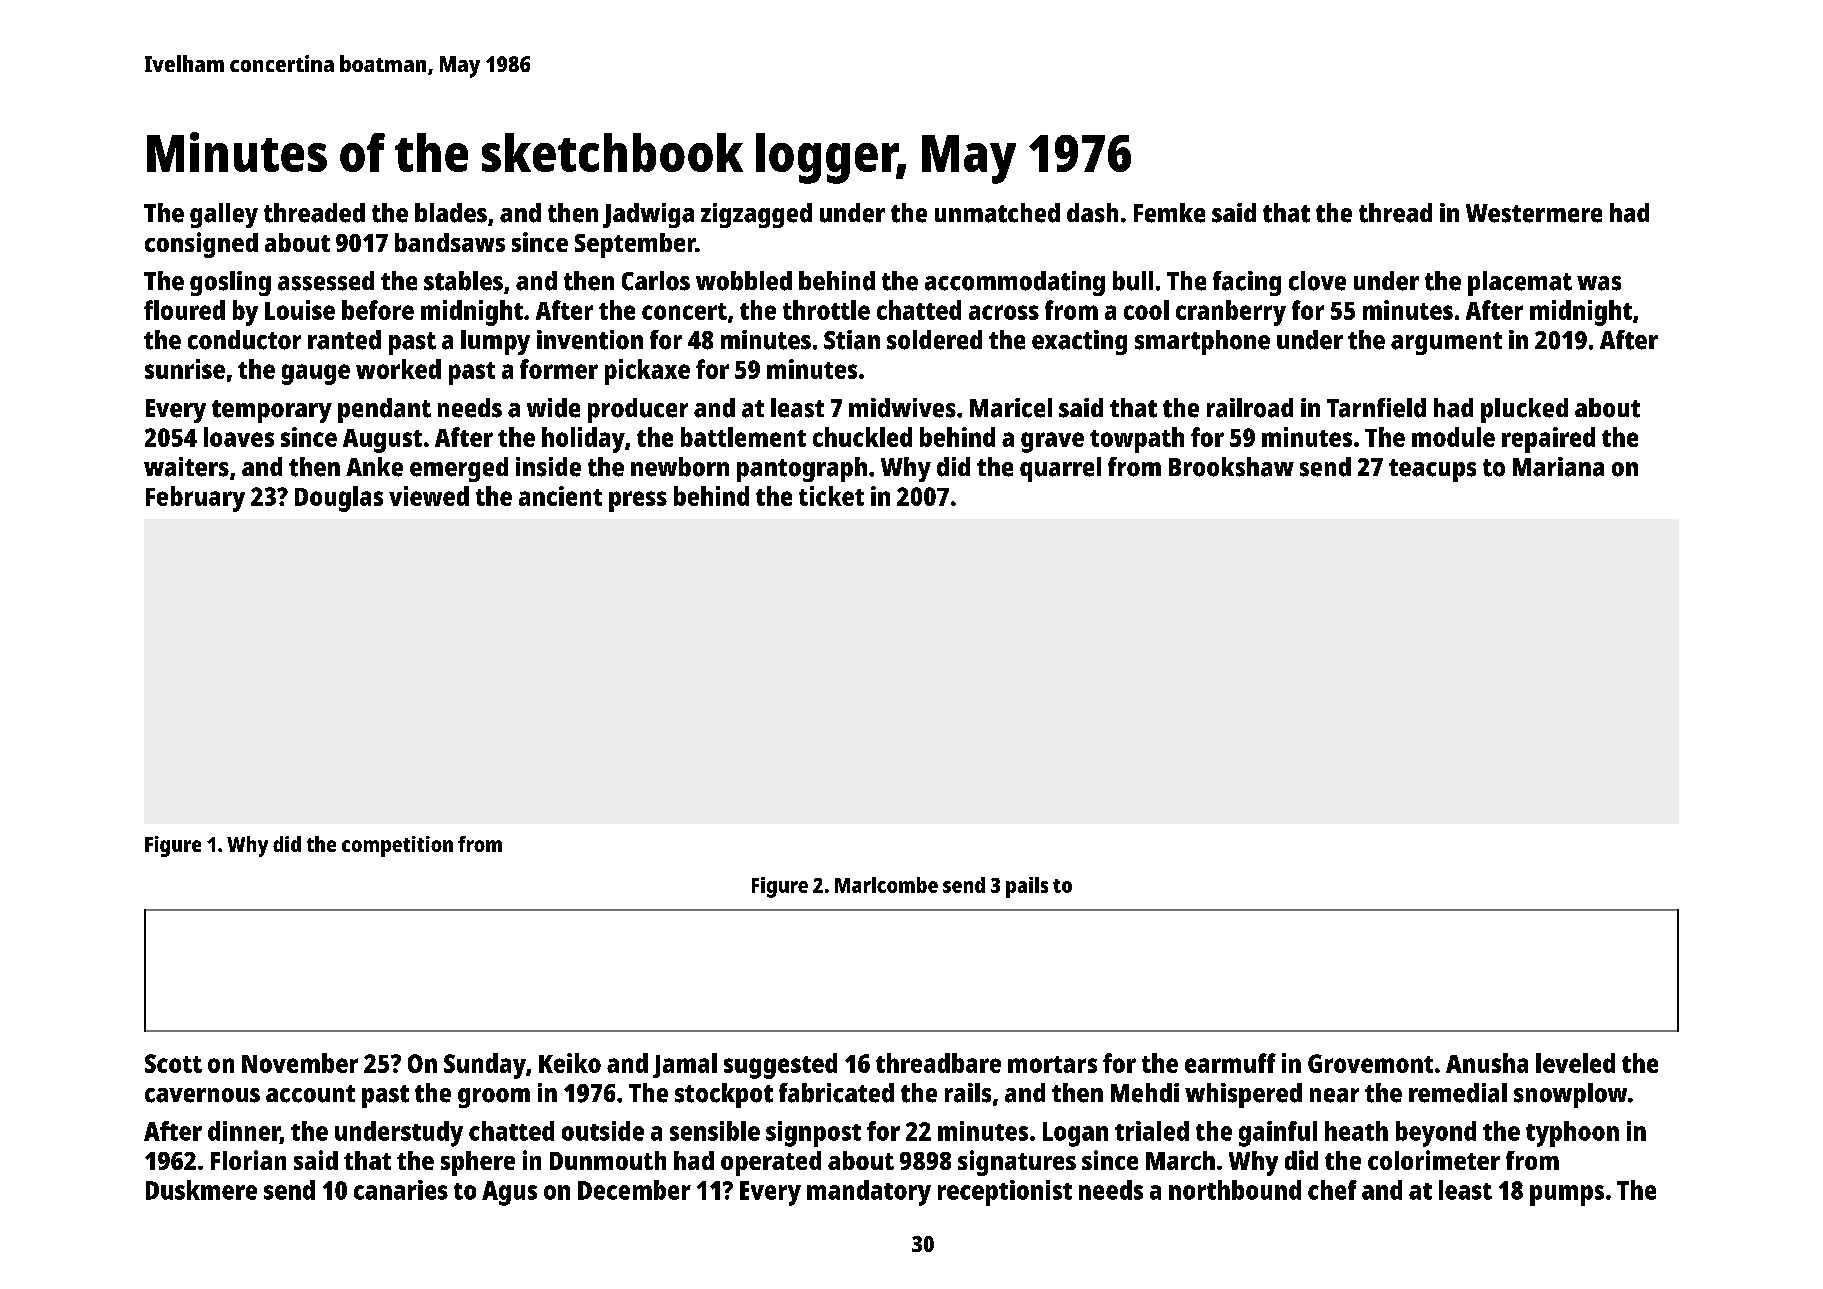  I want to click on viewed, so click(429, 496).
